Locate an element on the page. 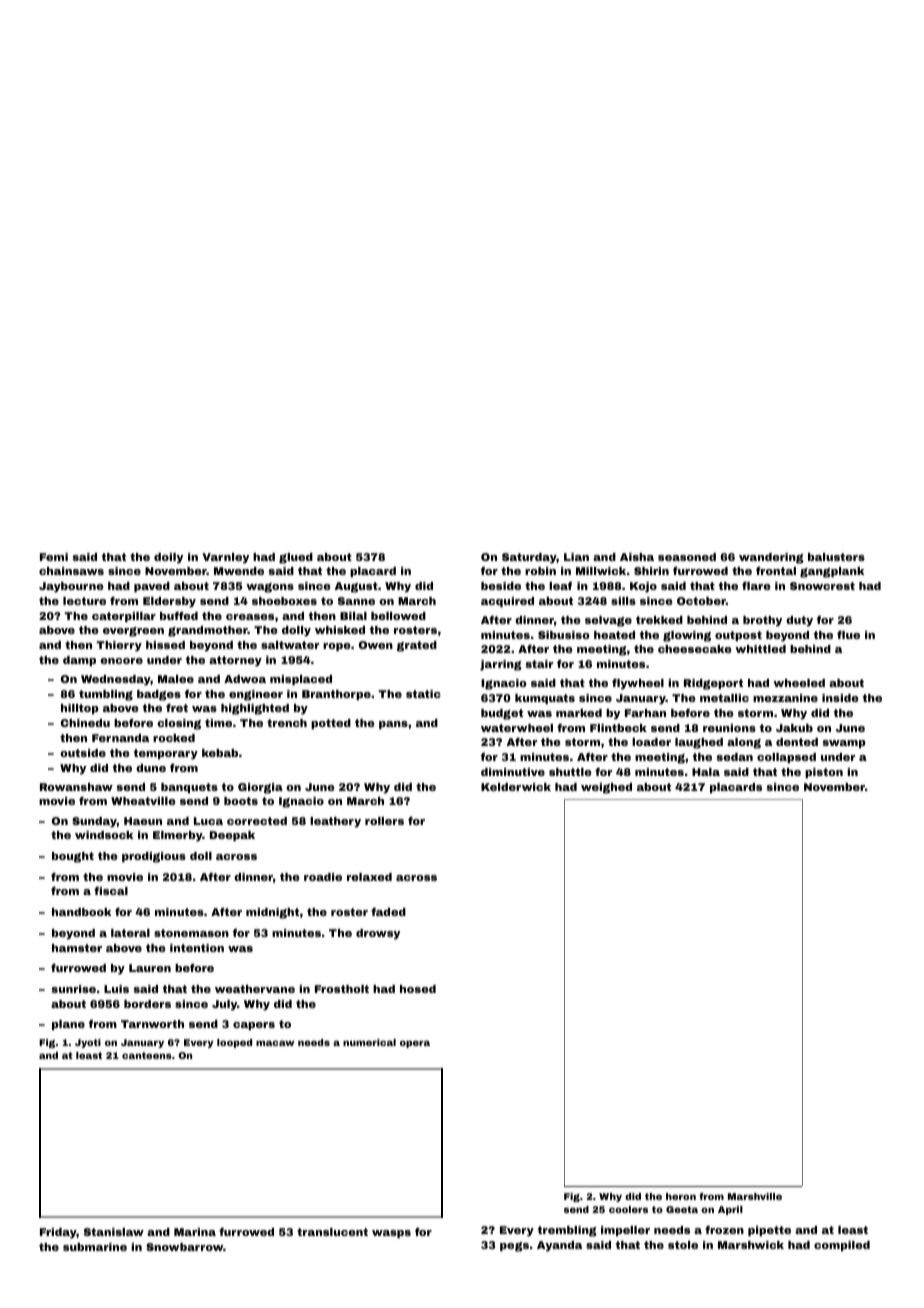 Image resolution: width=924 pixels, height=1308 pixels. piston is located at coordinates (824, 773).
